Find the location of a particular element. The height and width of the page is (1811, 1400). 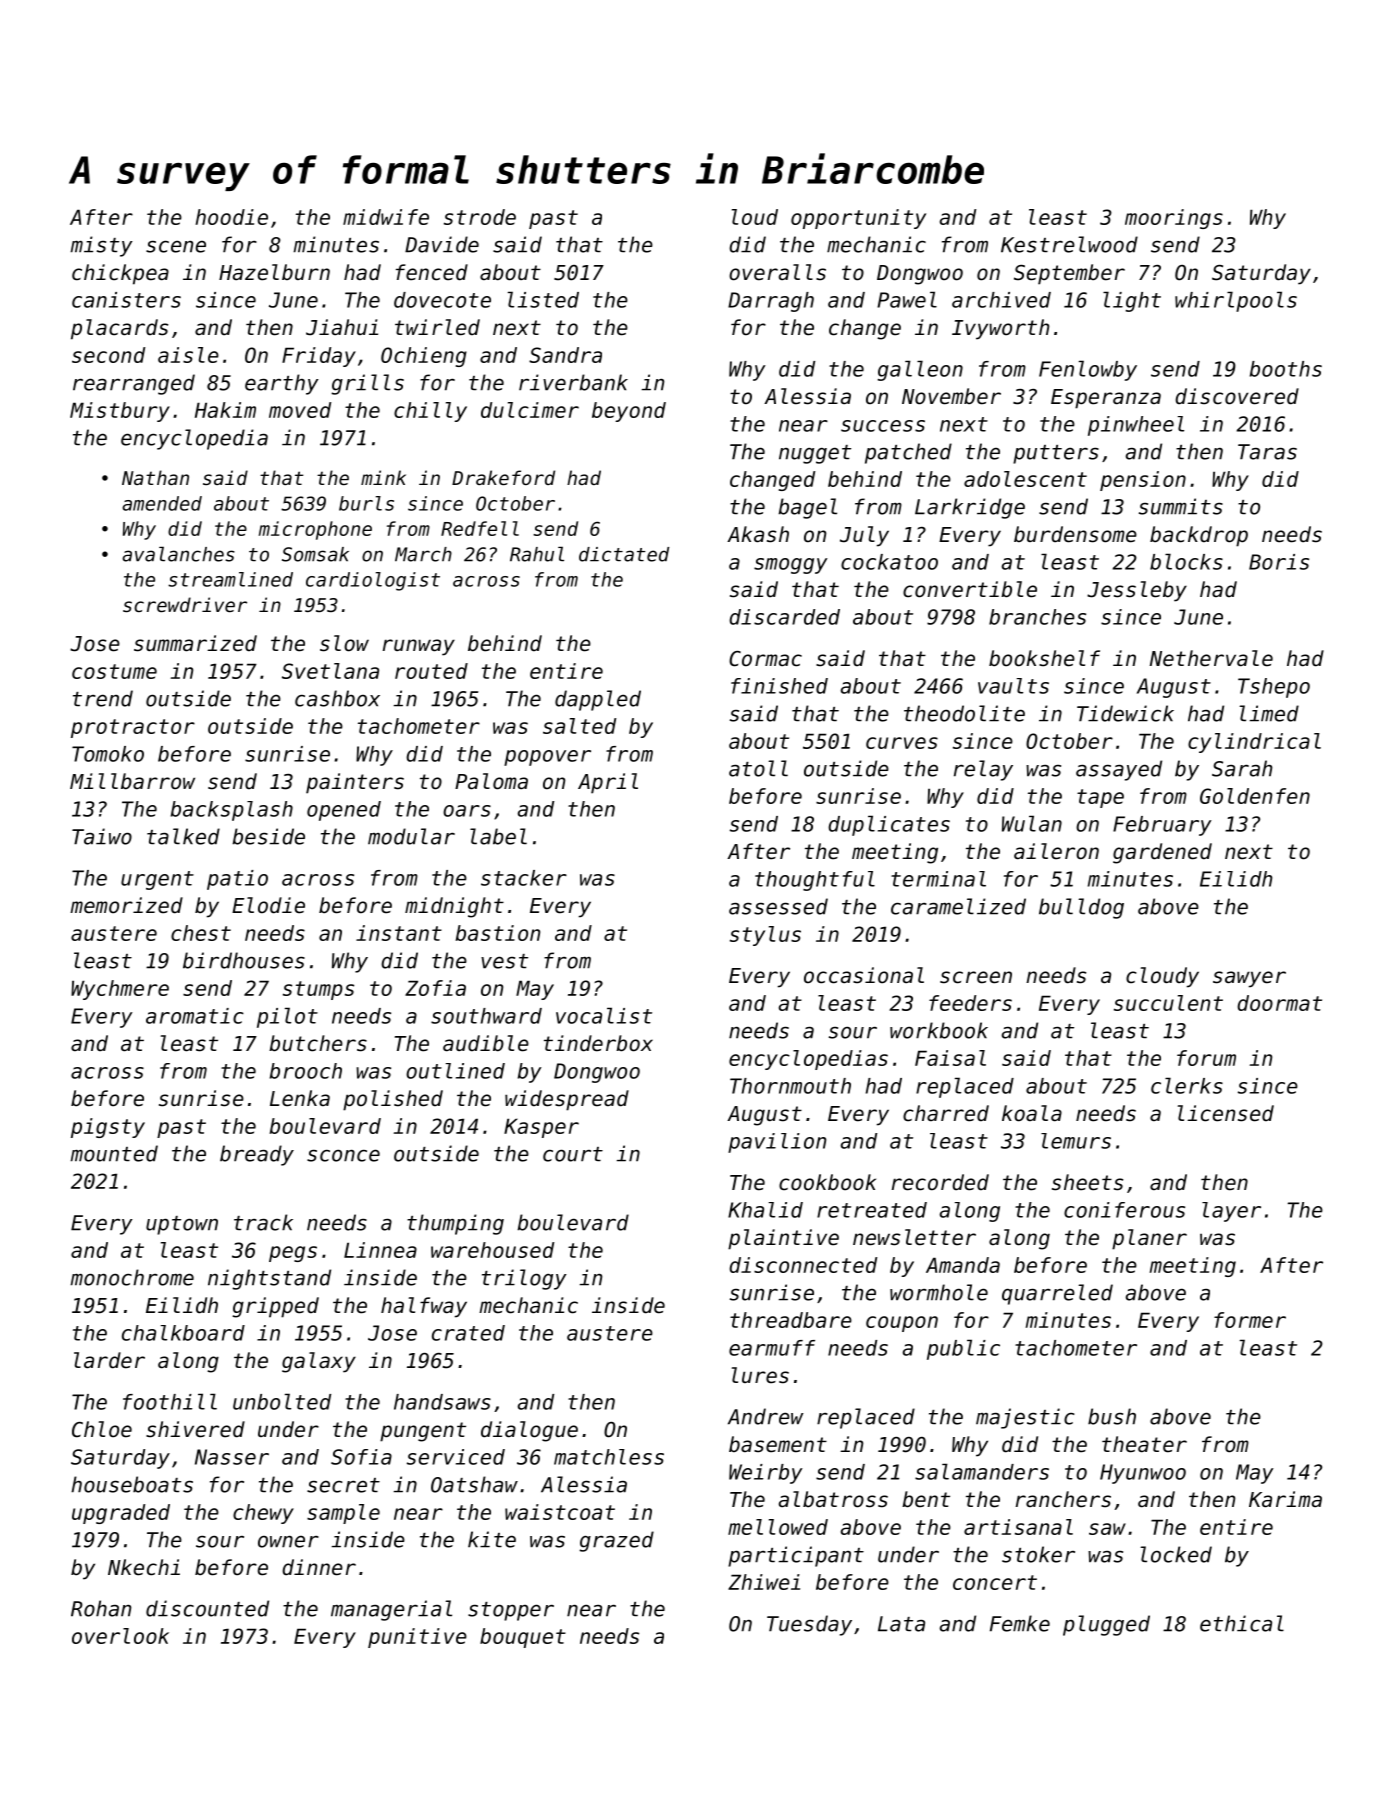

Chloe is located at coordinates (102, 1429).
